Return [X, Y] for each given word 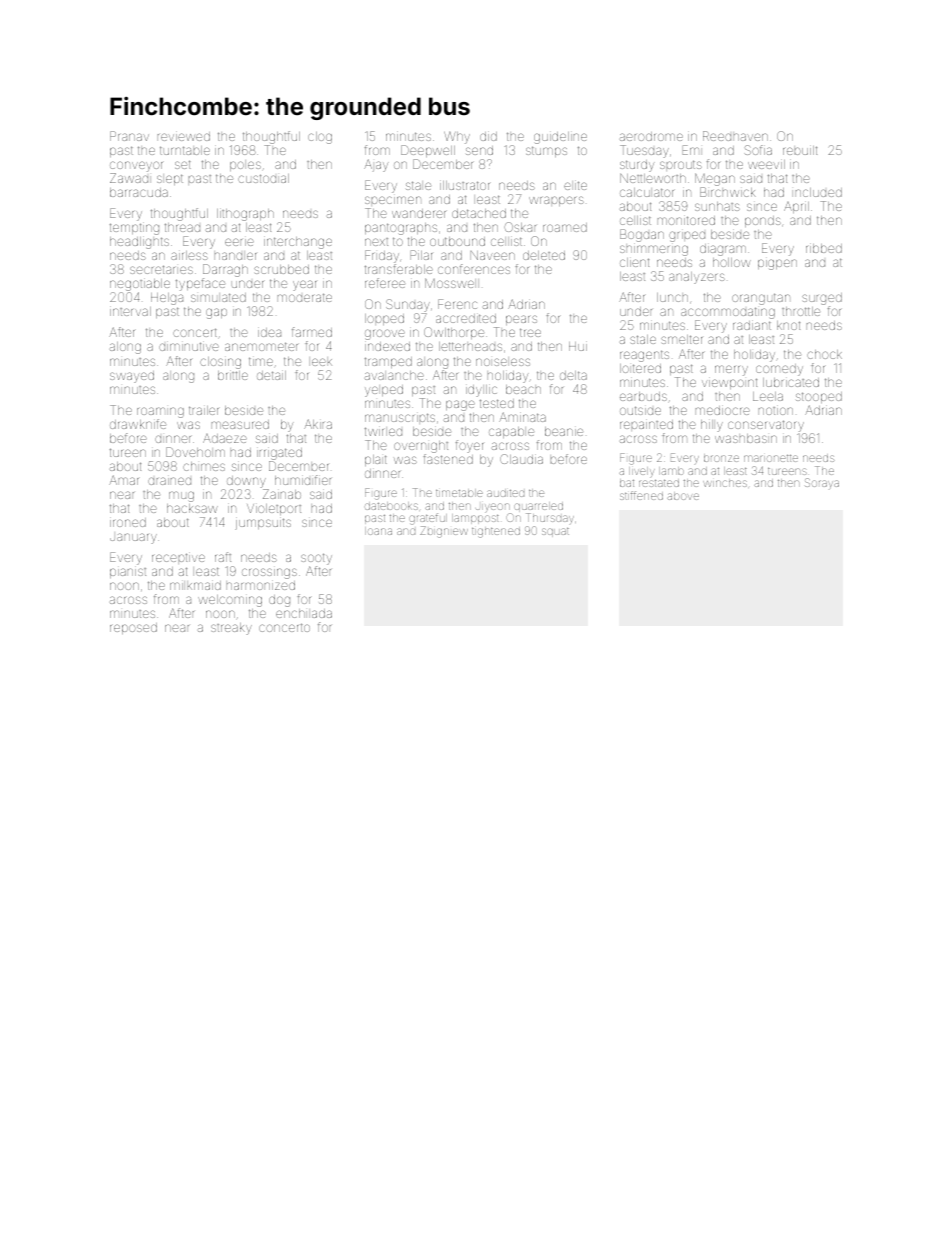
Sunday [408, 305]
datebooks [391, 506]
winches [725, 483]
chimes [204, 466]
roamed [565, 227]
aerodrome [651, 136]
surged [822, 299]
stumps [546, 151]
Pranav [129, 136]
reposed [133, 628]
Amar [124, 480]
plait [376, 460]
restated [659, 483]
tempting [134, 228]
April [796, 207]
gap [216, 313]
